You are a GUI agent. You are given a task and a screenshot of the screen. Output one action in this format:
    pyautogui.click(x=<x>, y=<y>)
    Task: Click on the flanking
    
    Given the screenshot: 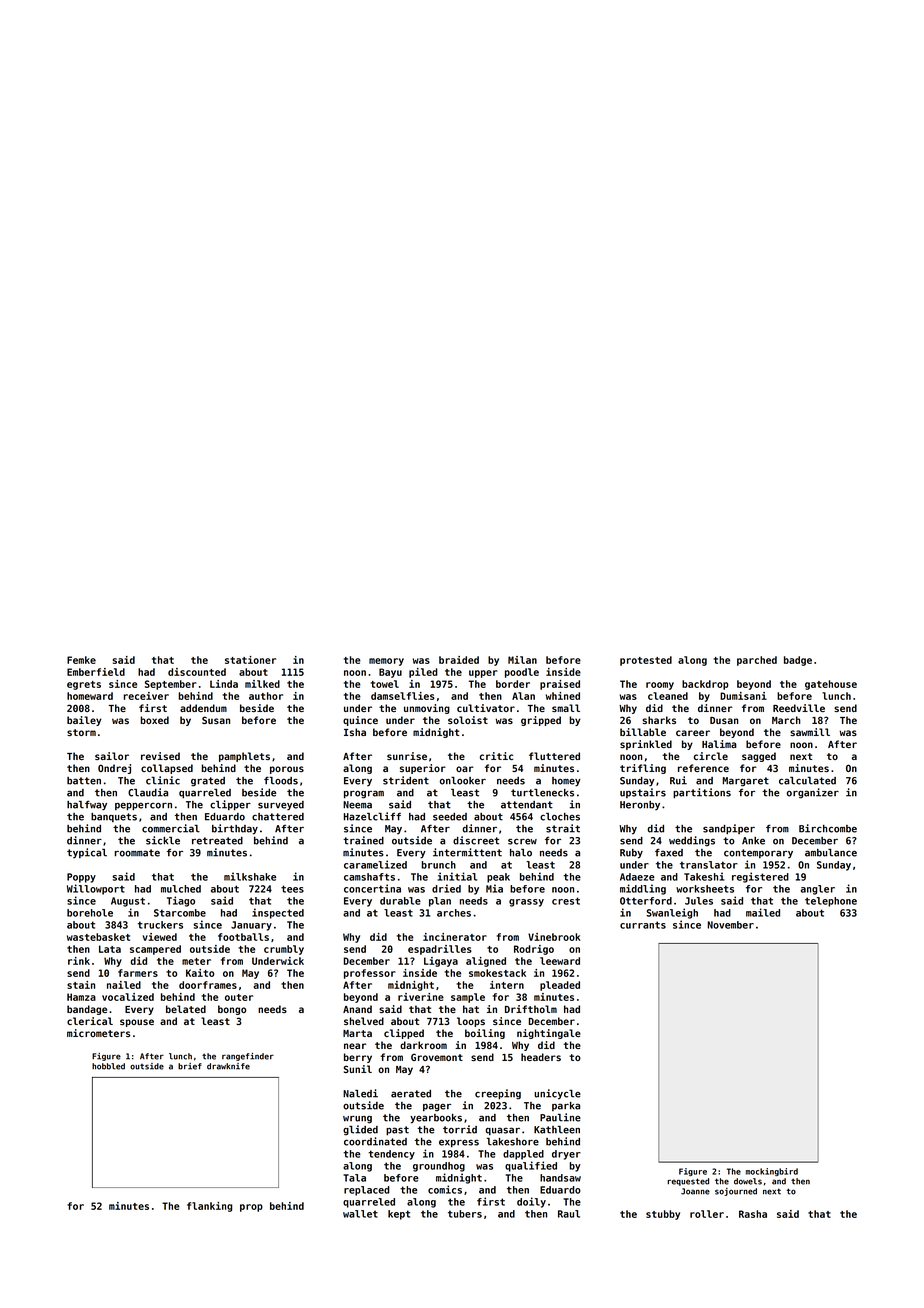 What is the action you would take?
    pyautogui.click(x=209, y=1207)
